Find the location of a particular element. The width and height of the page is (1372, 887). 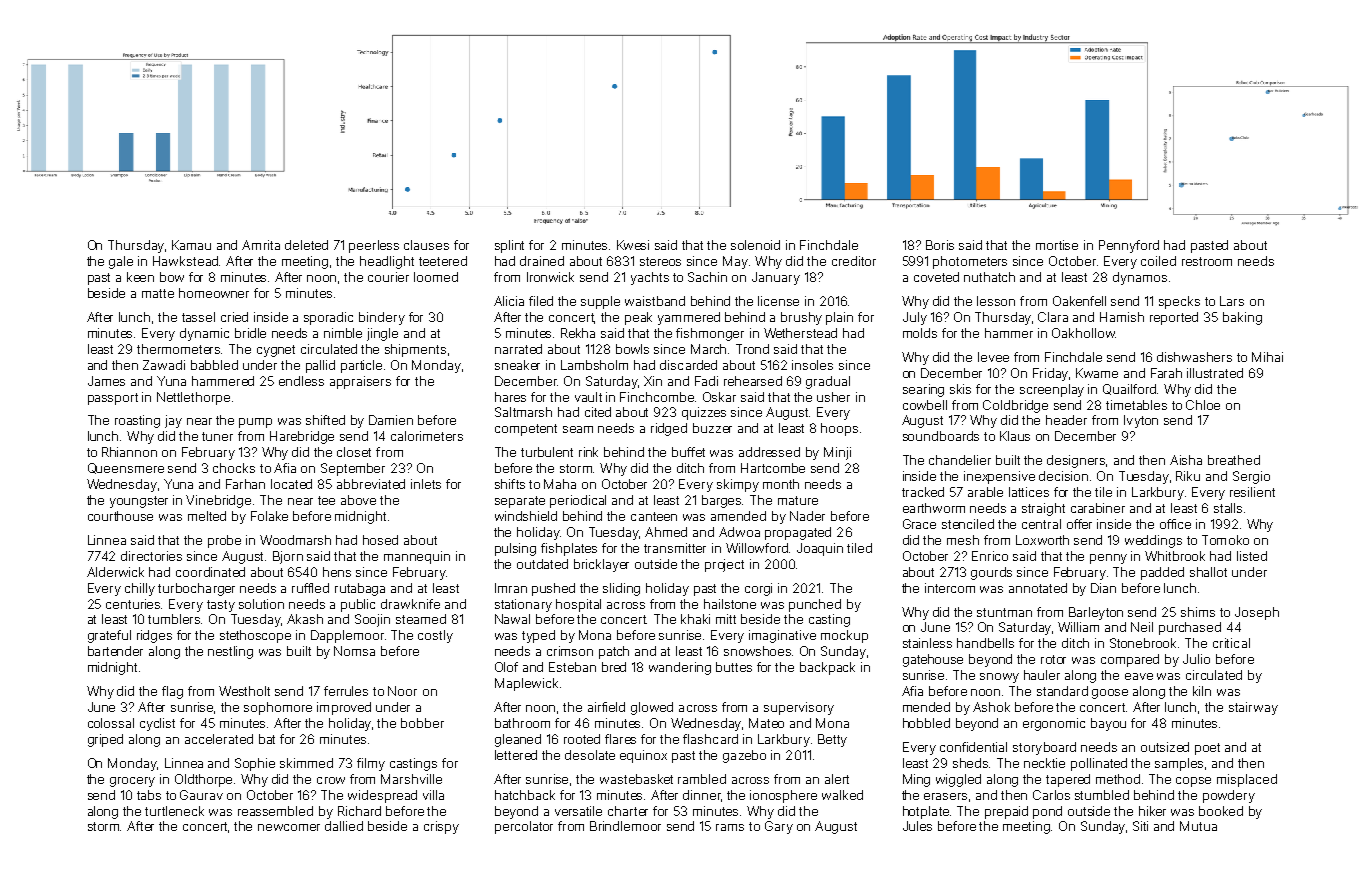

Mutua is located at coordinates (1198, 826).
